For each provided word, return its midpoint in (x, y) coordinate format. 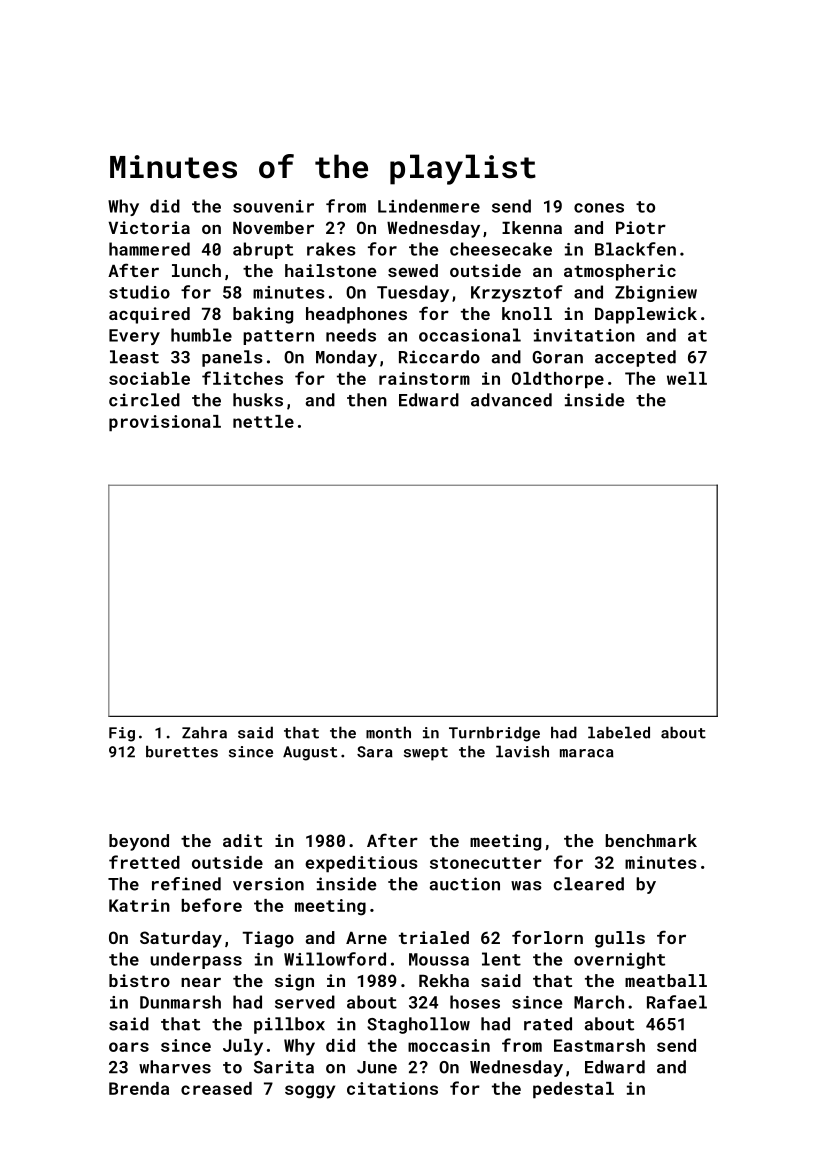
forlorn (547, 937)
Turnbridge (494, 734)
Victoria (149, 227)
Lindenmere (429, 206)
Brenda (139, 1088)
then (367, 400)
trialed (434, 937)
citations (392, 1088)
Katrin (139, 905)
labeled (619, 732)
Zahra (204, 732)
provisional (165, 423)
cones (599, 208)
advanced (511, 400)
